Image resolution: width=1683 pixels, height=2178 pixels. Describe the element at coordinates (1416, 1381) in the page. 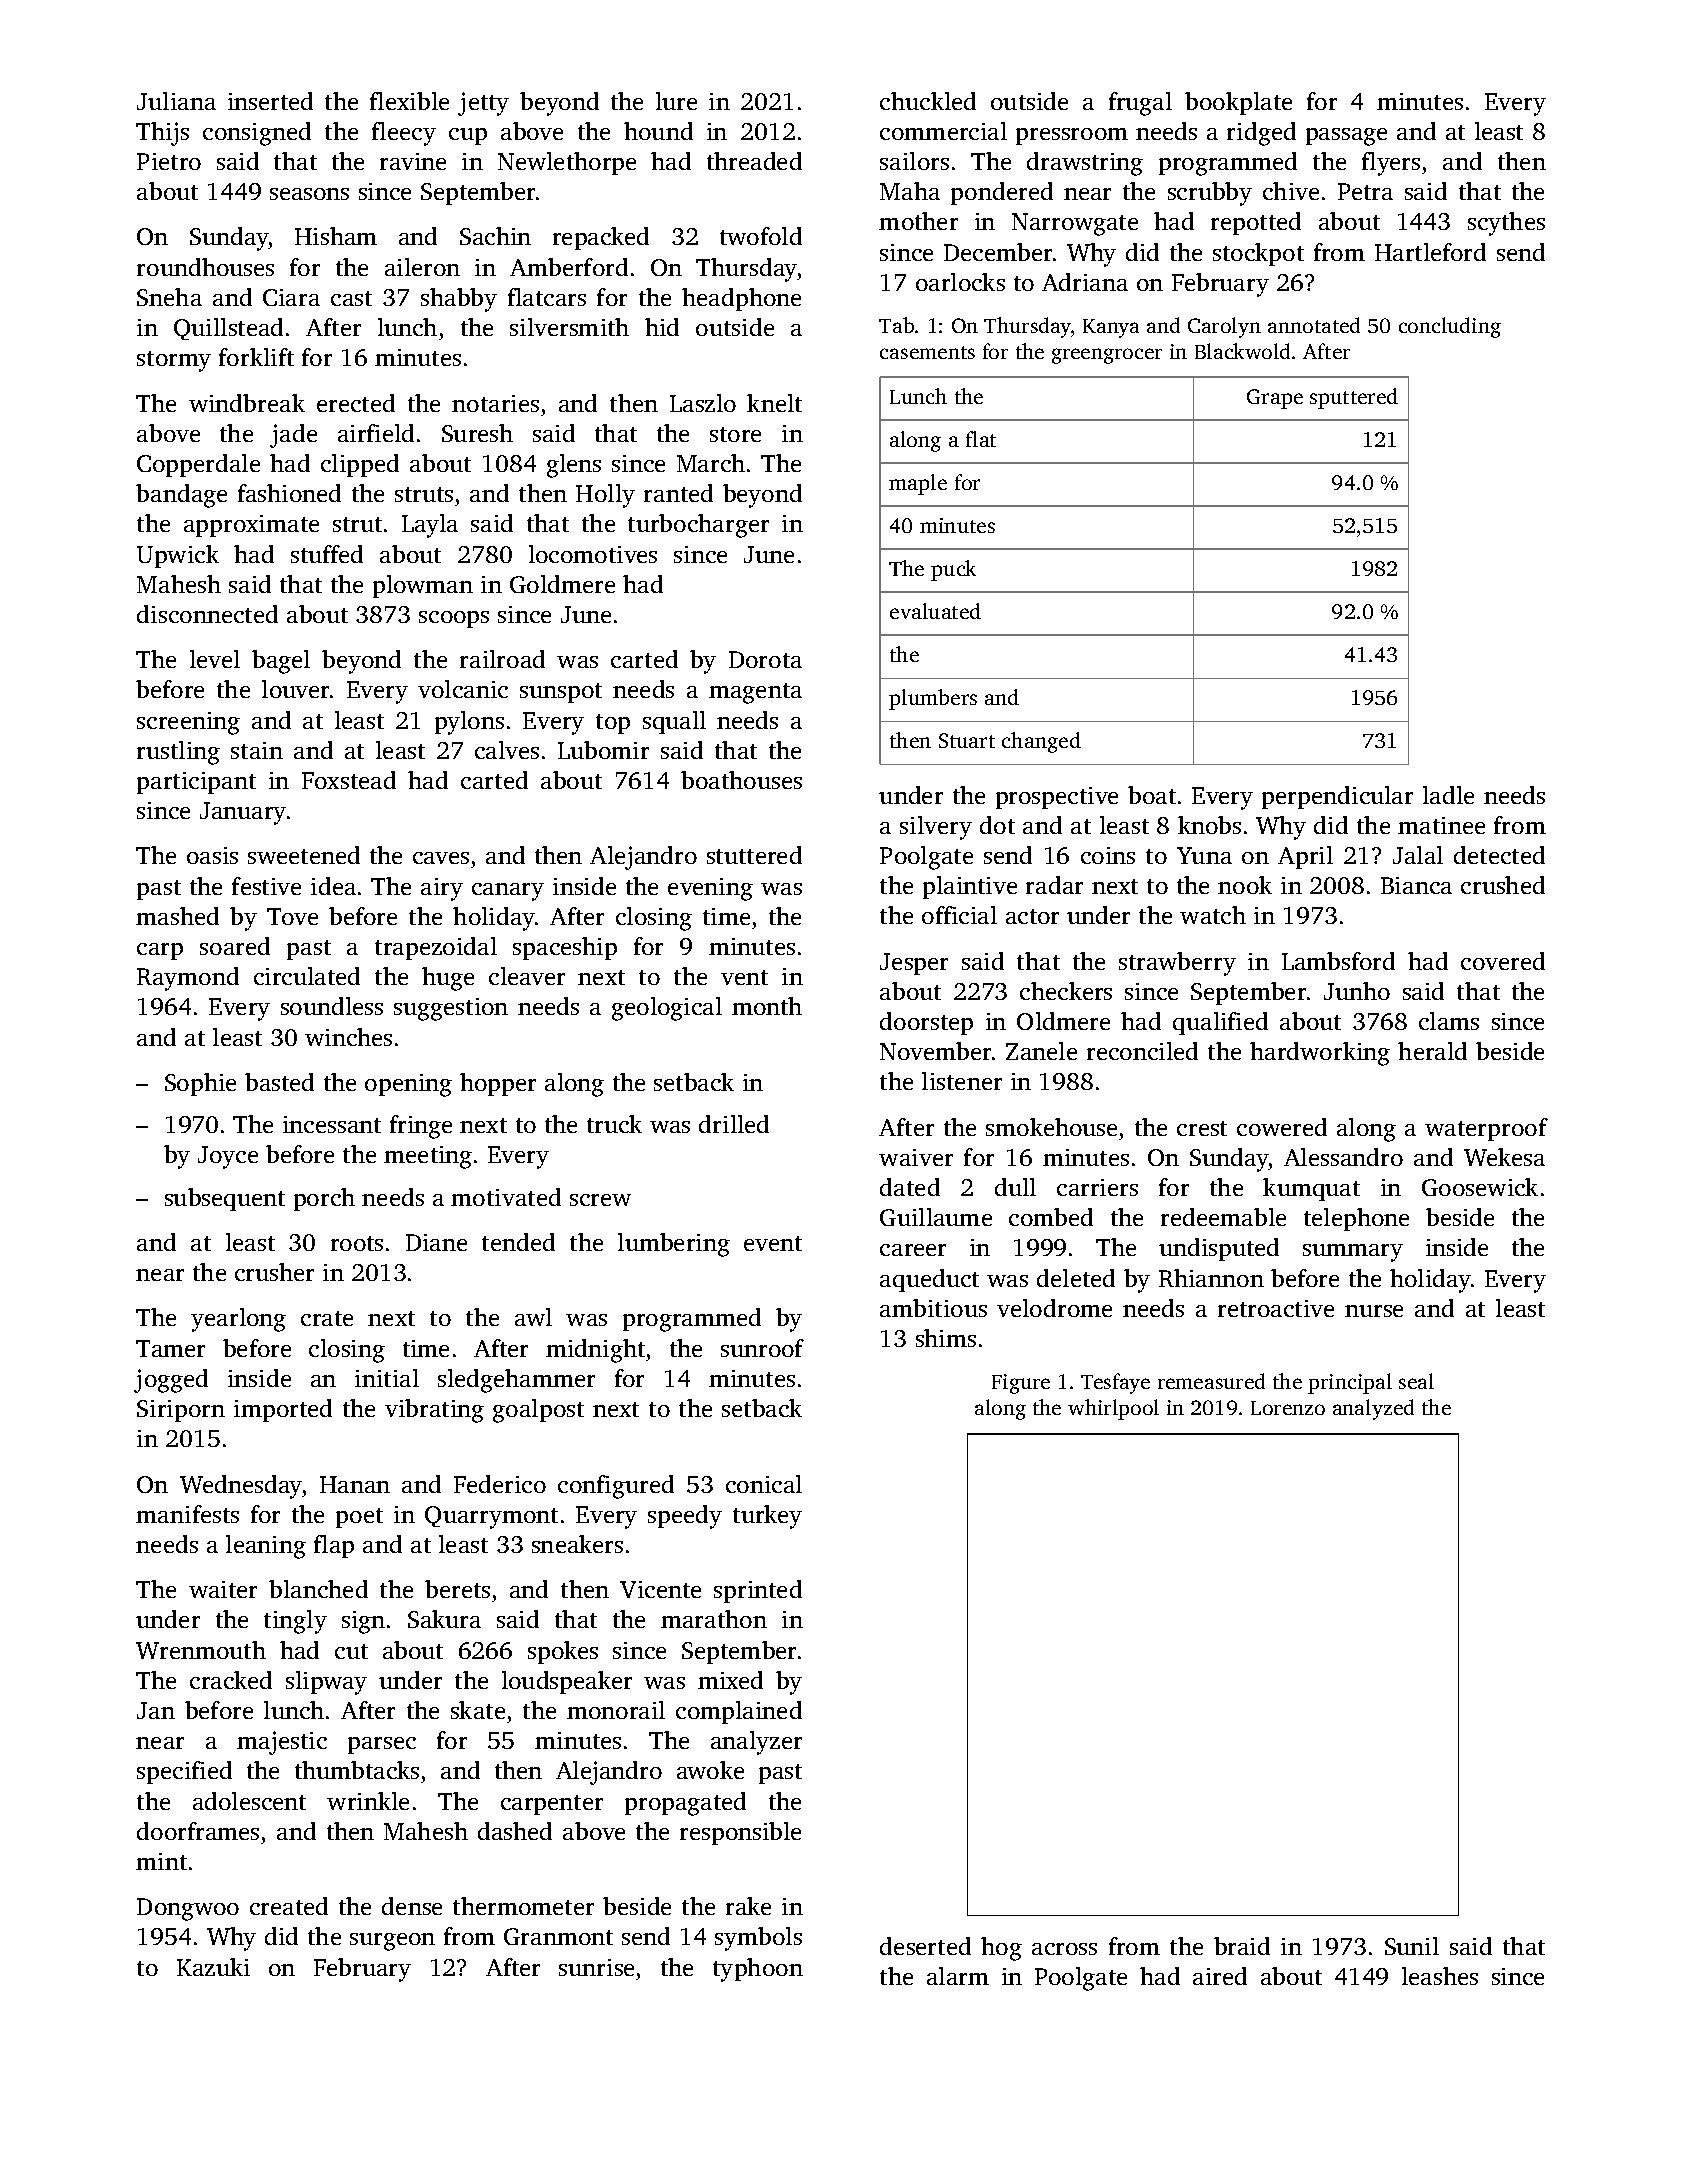

I see `seal` at that location.
